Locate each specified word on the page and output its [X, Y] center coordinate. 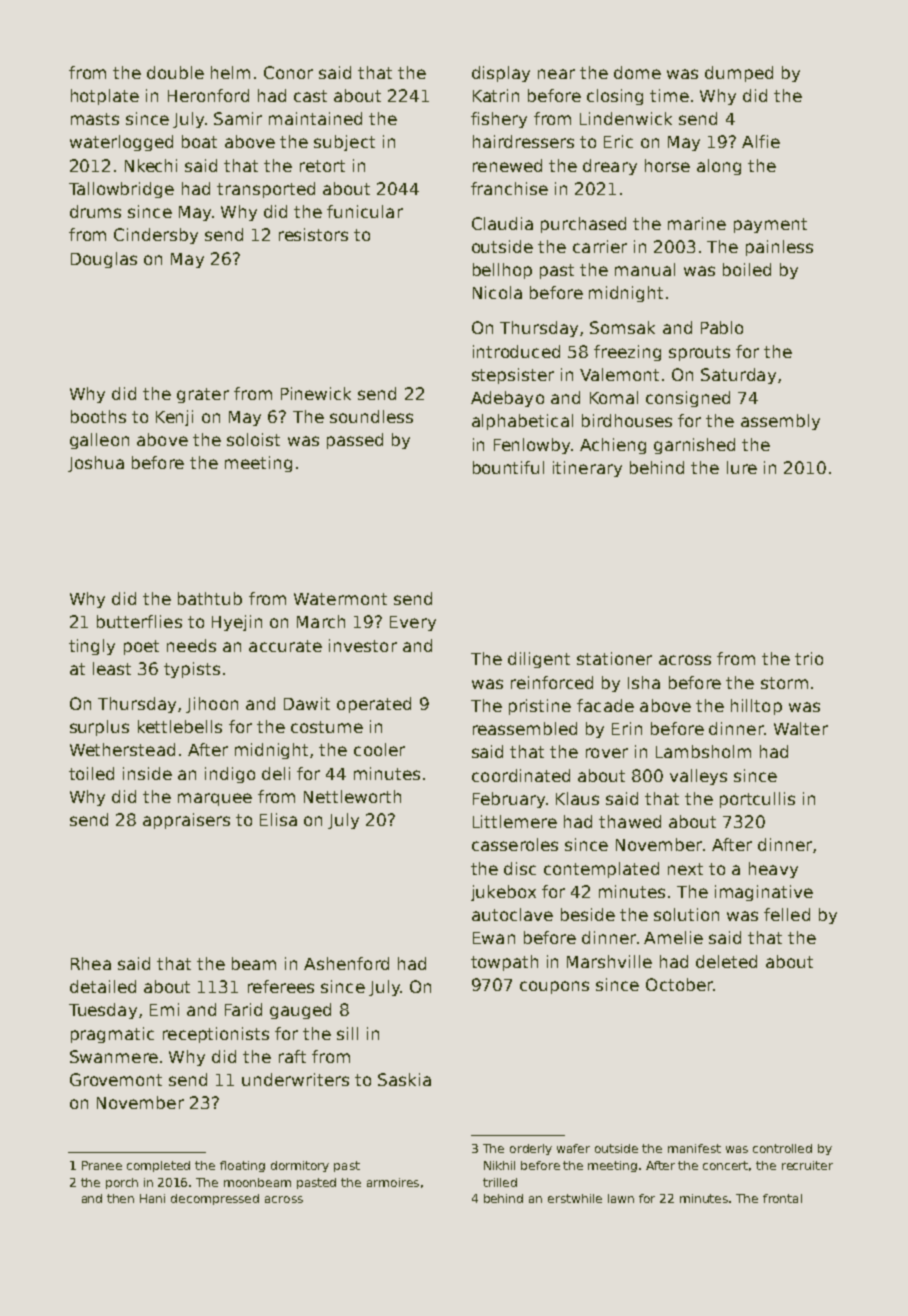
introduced [516, 351]
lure [742, 467]
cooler [379, 749]
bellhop [502, 271]
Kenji [174, 418]
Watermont [340, 599]
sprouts [699, 353]
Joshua [96, 464]
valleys [698, 777]
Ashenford [346, 963]
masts [95, 119]
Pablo [722, 327]
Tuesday [103, 1011]
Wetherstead [122, 749]
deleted [726, 961]
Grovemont [116, 1079]
